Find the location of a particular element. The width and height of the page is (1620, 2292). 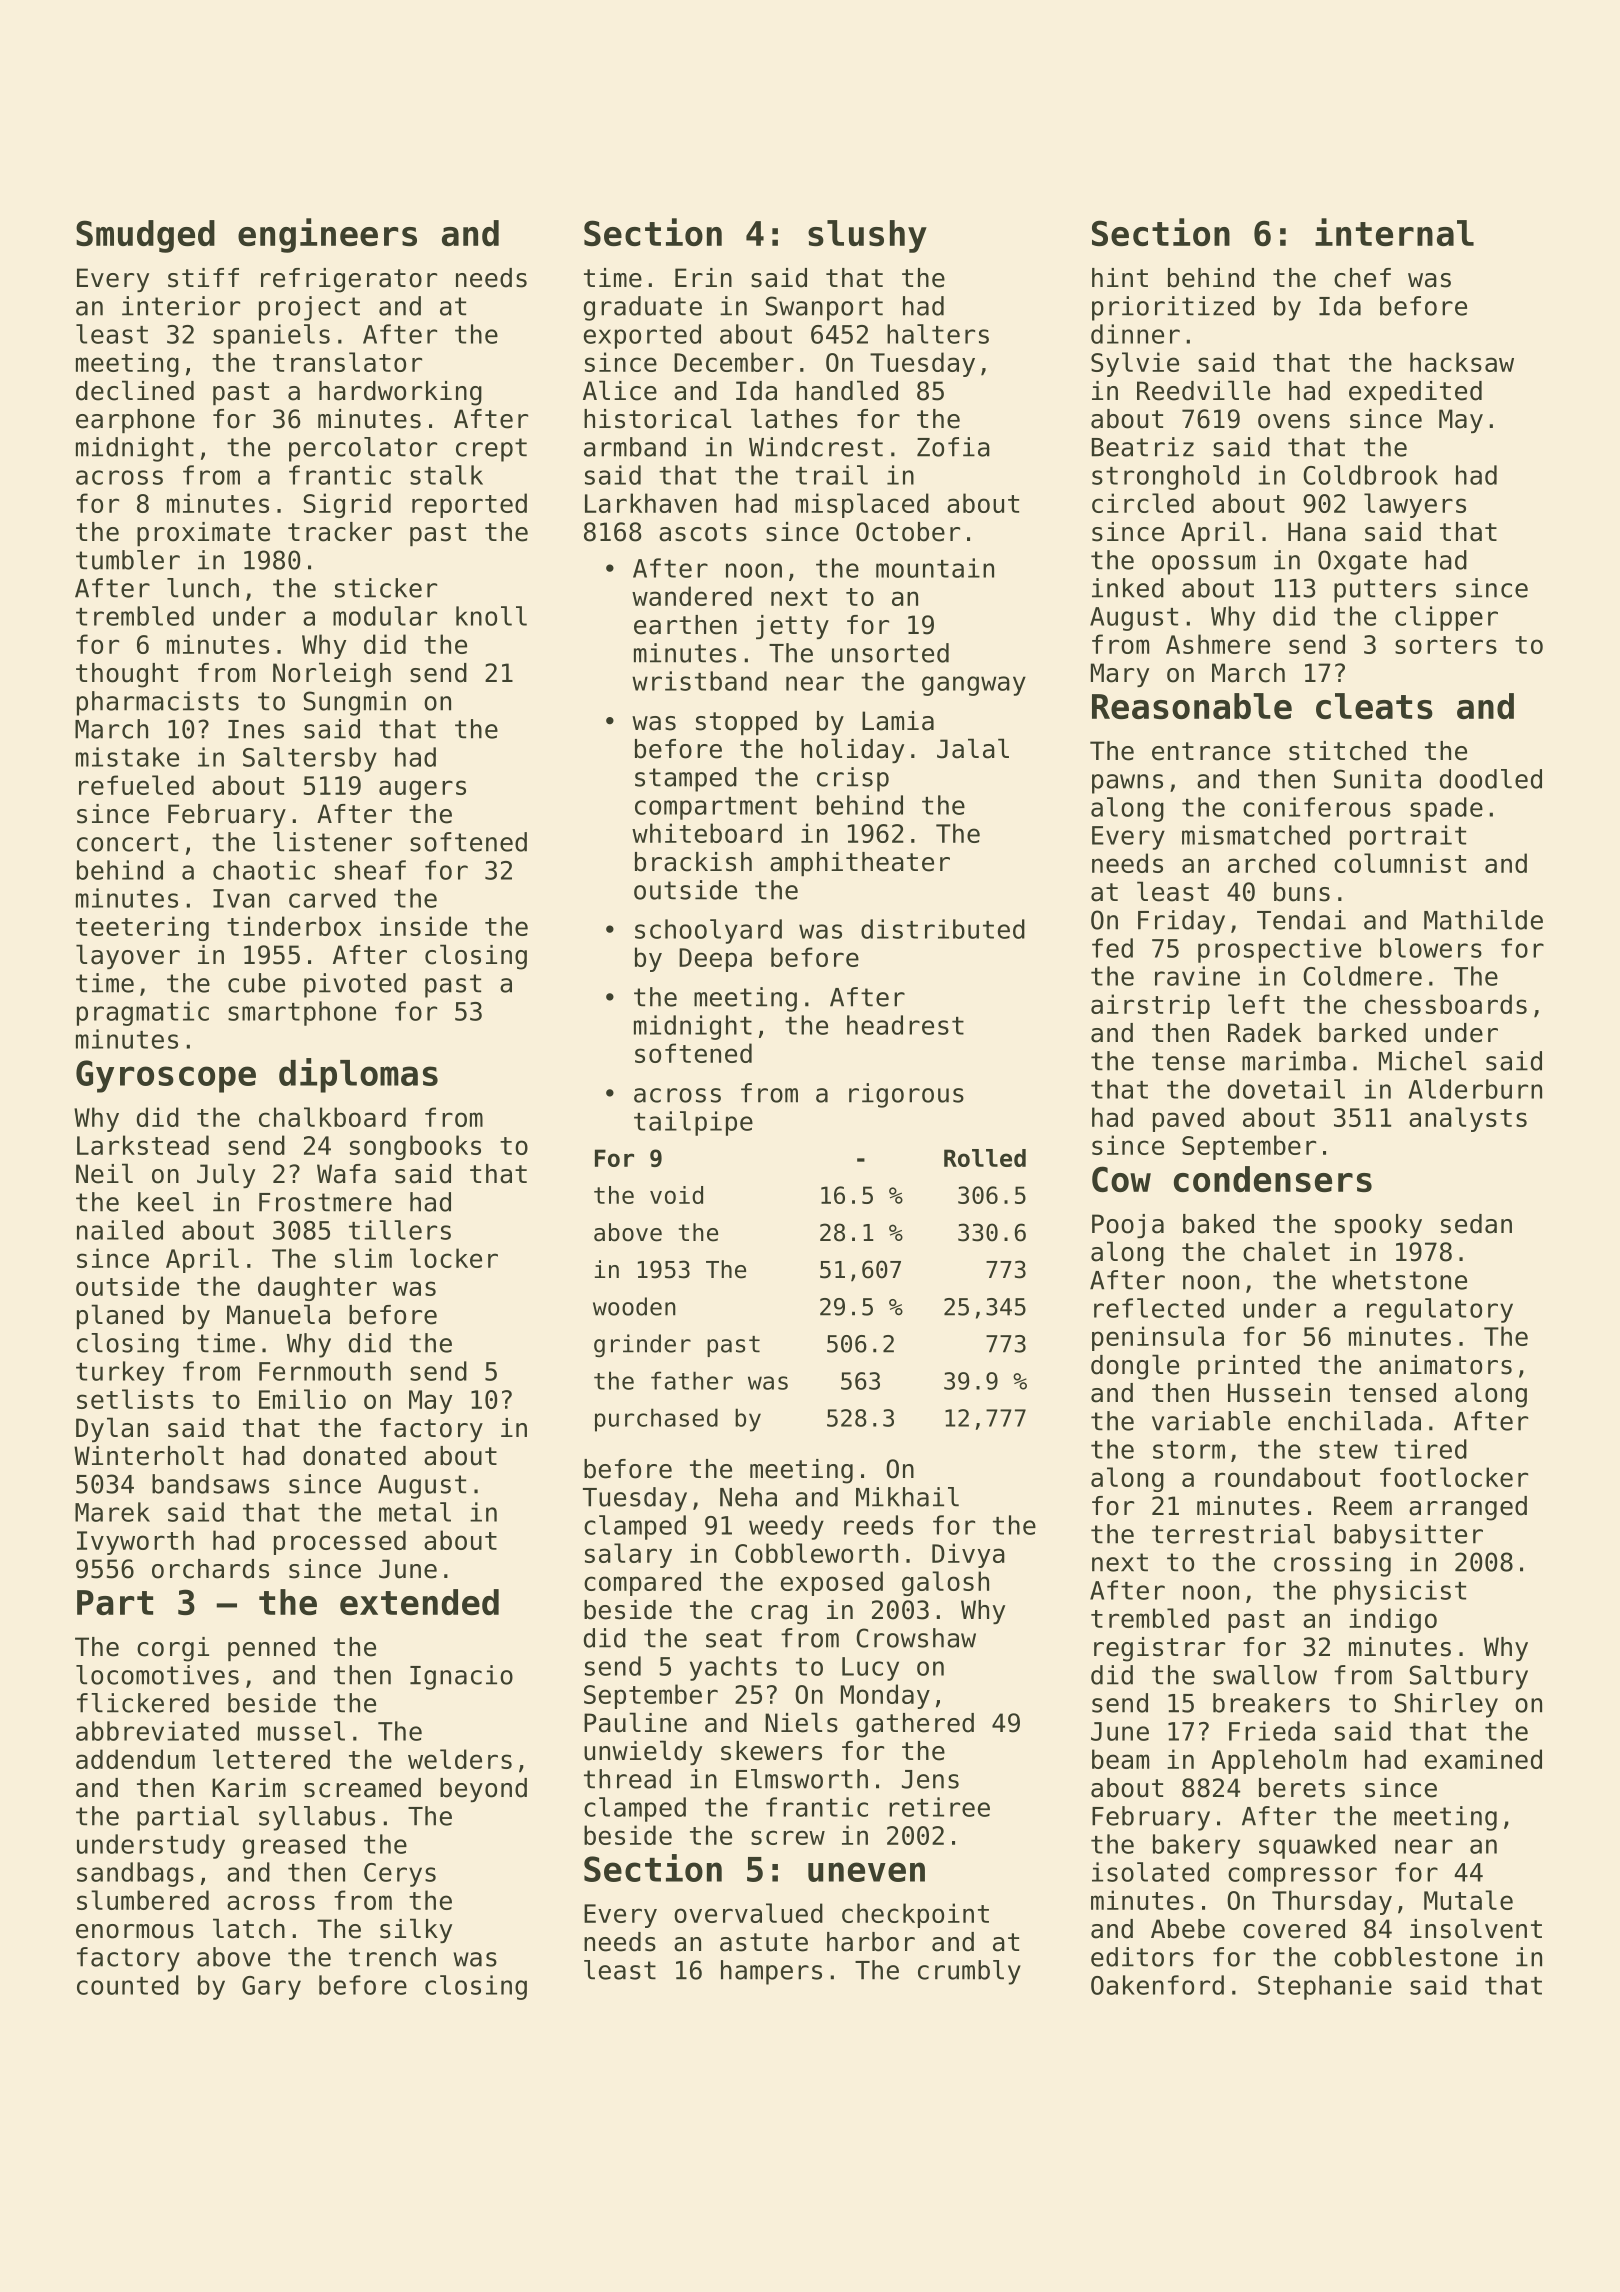

cobblestone is located at coordinates (1416, 1957).
